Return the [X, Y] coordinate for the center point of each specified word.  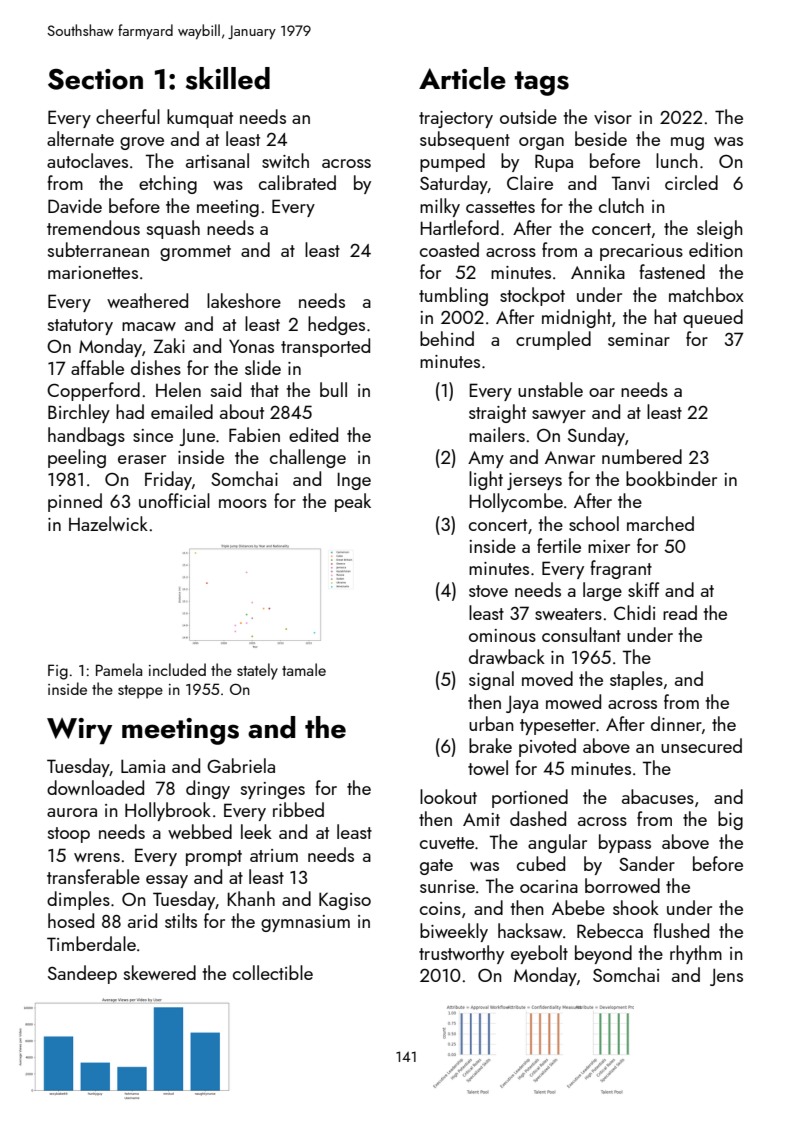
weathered [147, 300]
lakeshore [244, 300]
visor [613, 117]
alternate [80, 138]
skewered [160, 972]
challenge [308, 458]
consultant [581, 634]
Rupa [554, 163]
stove [488, 591]
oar [602, 392]
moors [243, 503]
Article [462, 78]
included [177, 669]
